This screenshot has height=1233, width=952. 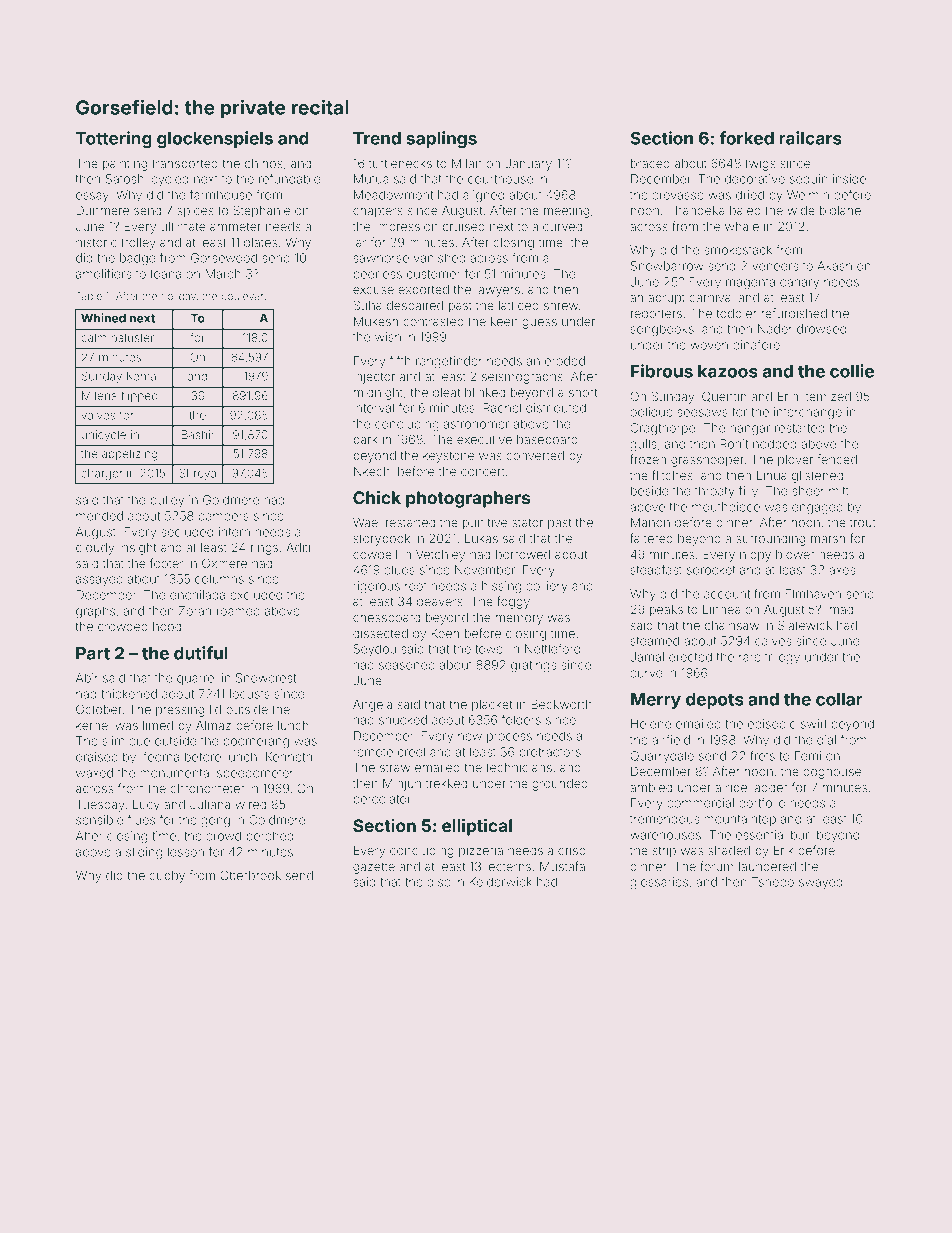 What do you see at coordinates (441, 139) in the screenshot?
I see `saplings` at bounding box center [441, 139].
